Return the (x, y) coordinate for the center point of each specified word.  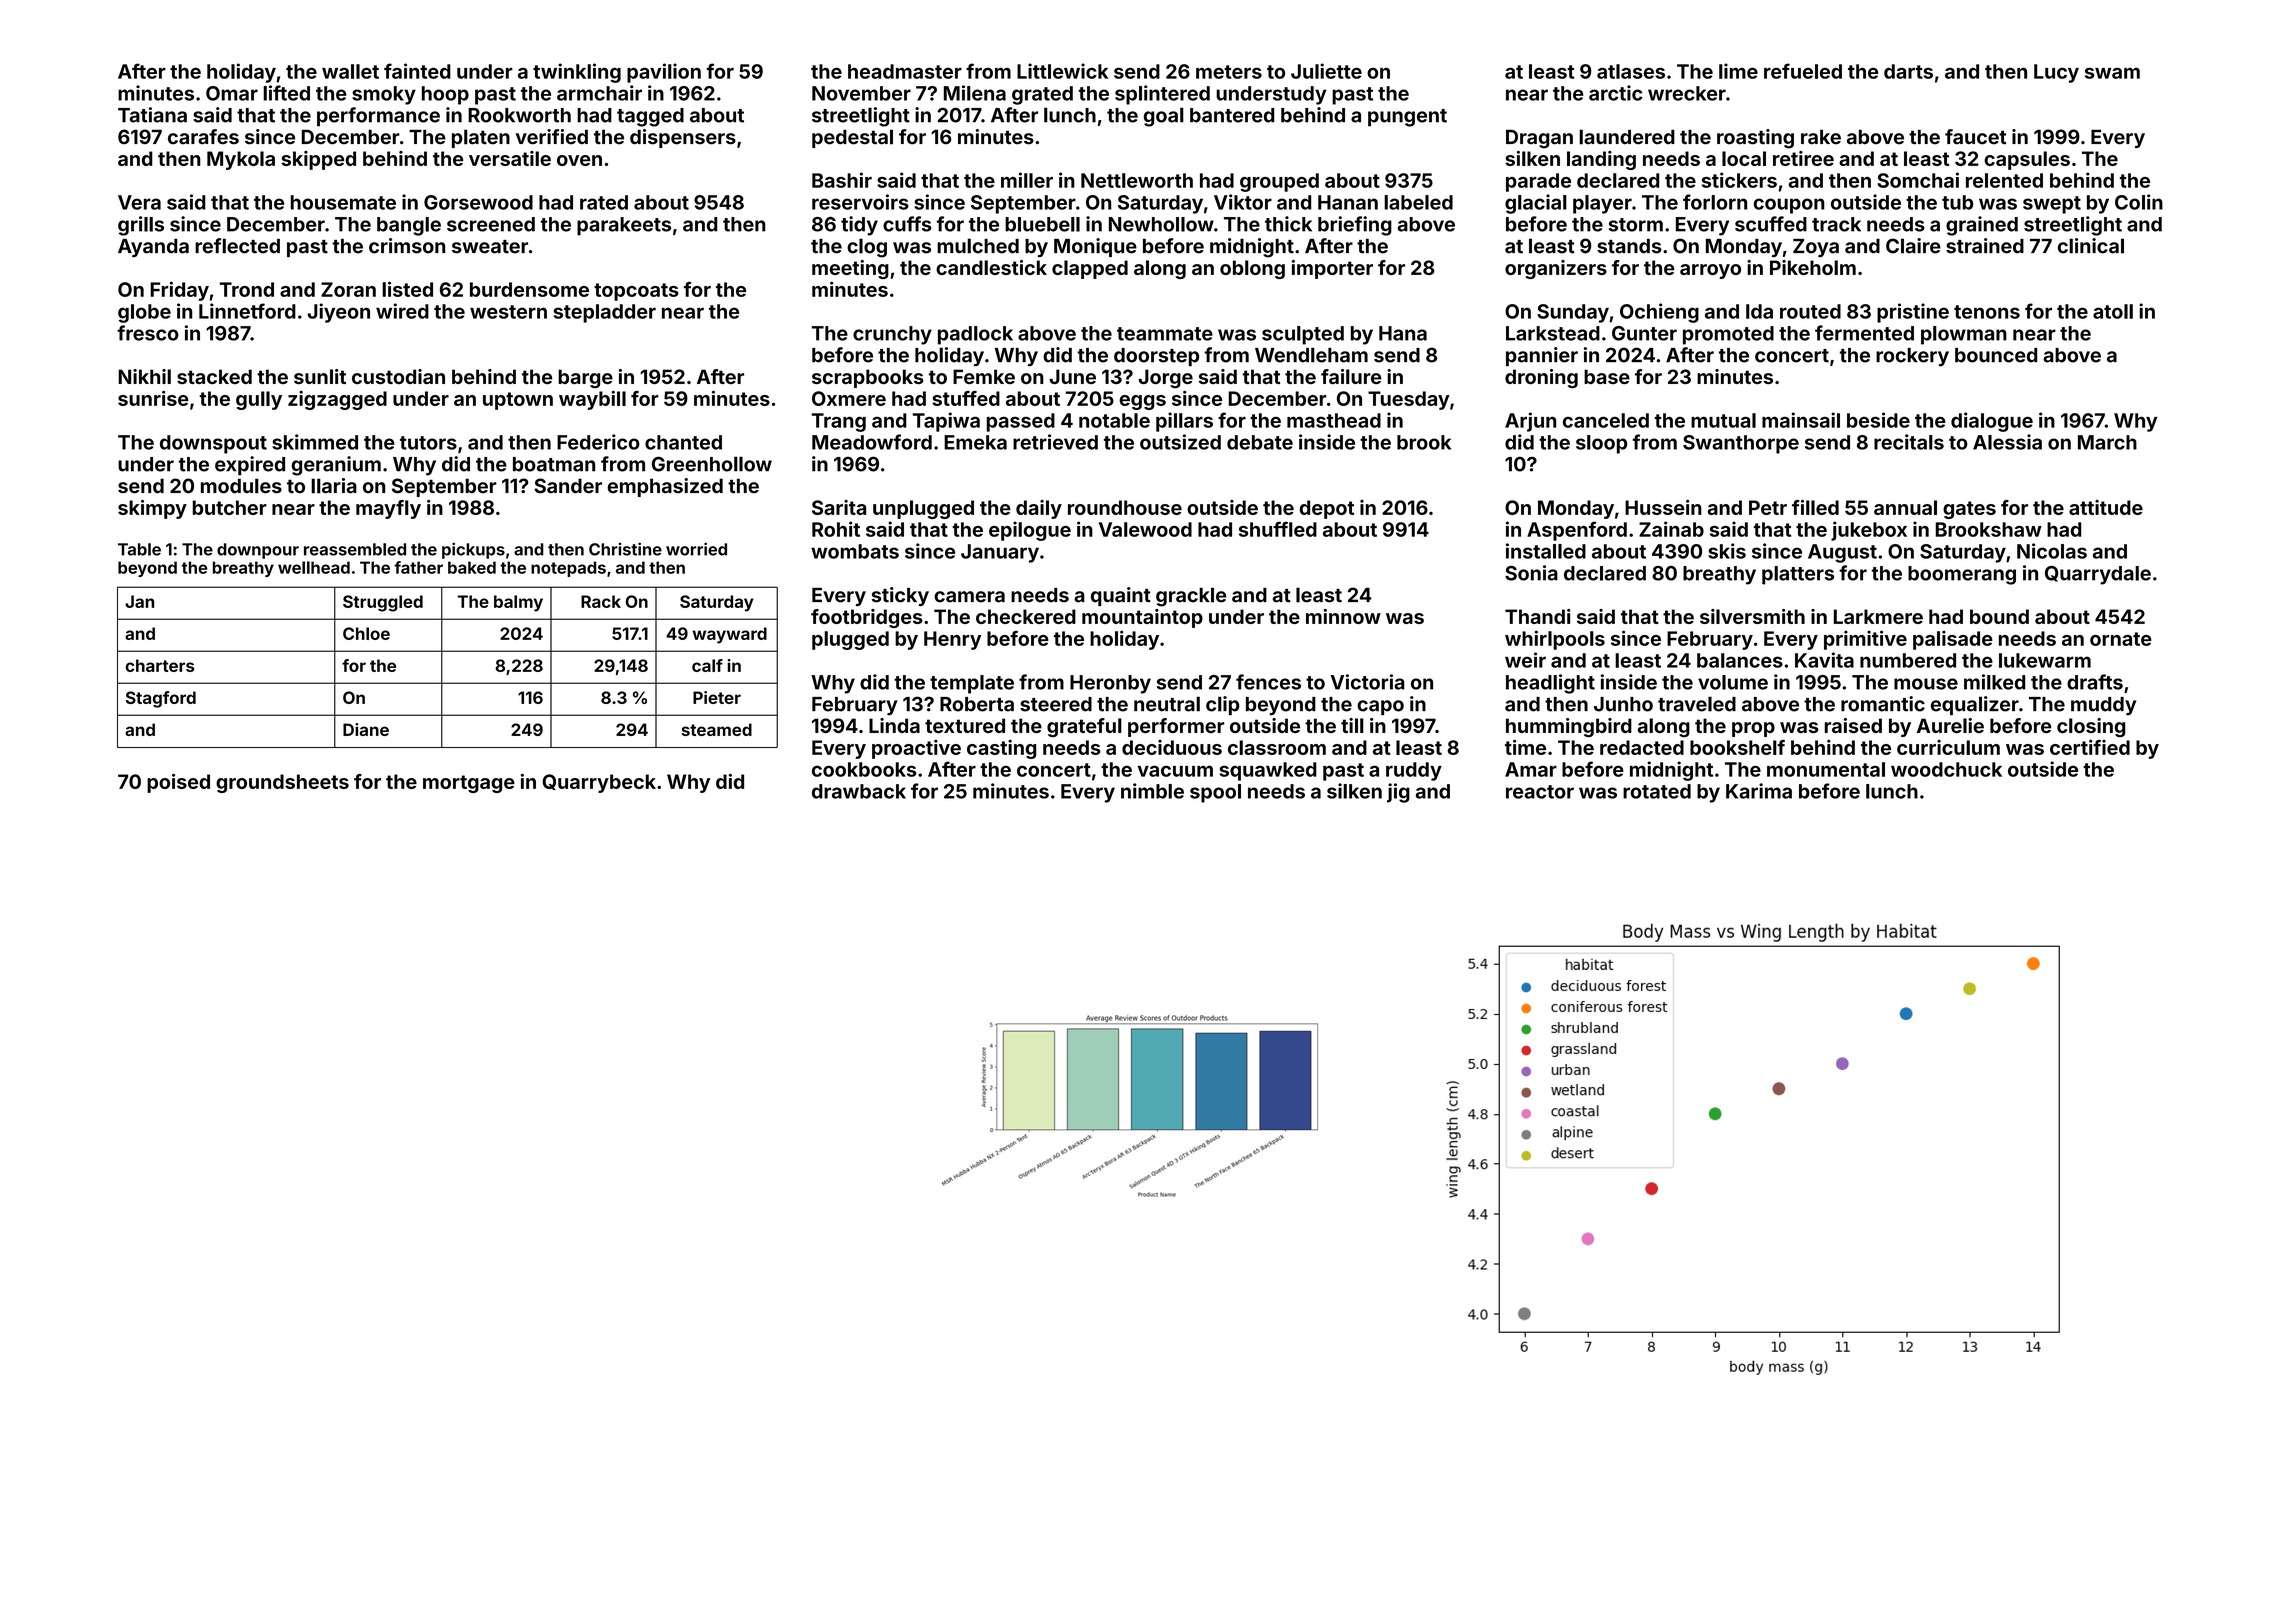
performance (378, 117)
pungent (1407, 118)
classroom (1277, 747)
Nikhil (144, 376)
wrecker (1687, 93)
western (508, 312)
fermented (1864, 333)
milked (1994, 682)
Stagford (161, 699)
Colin (2139, 202)
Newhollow (1161, 224)
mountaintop (1142, 618)
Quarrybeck (599, 783)
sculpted (1303, 335)
